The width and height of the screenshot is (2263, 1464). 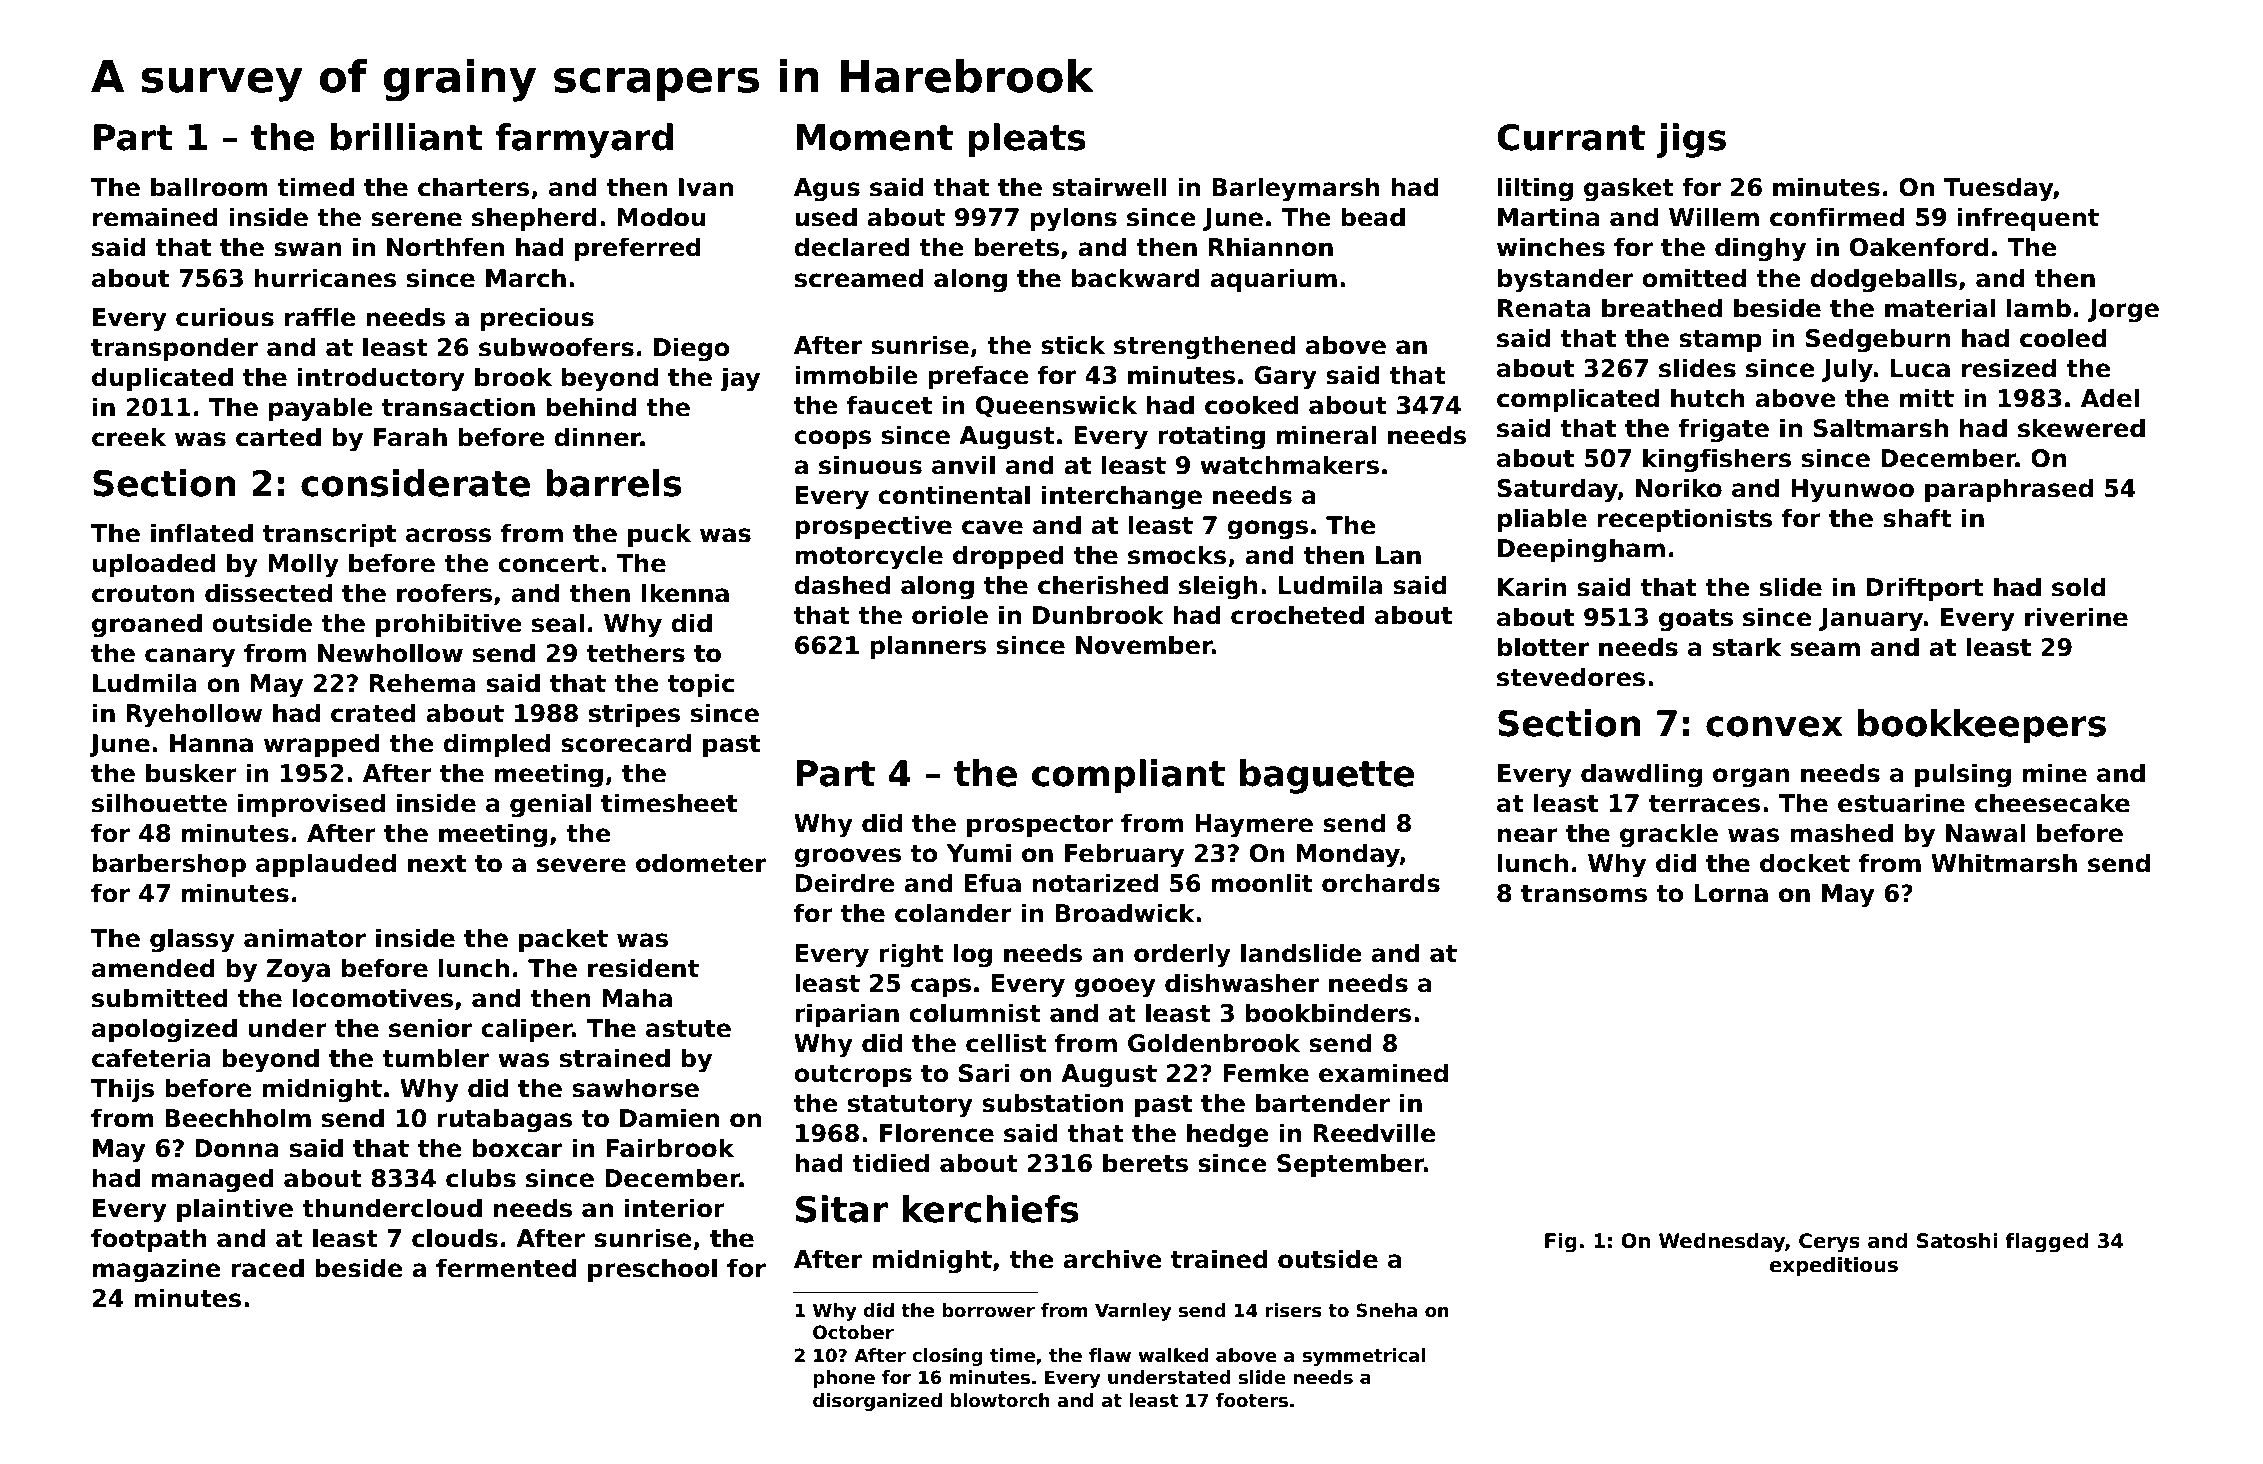 What do you see at coordinates (635, 1088) in the screenshot?
I see `sawhorse` at bounding box center [635, 1088].
